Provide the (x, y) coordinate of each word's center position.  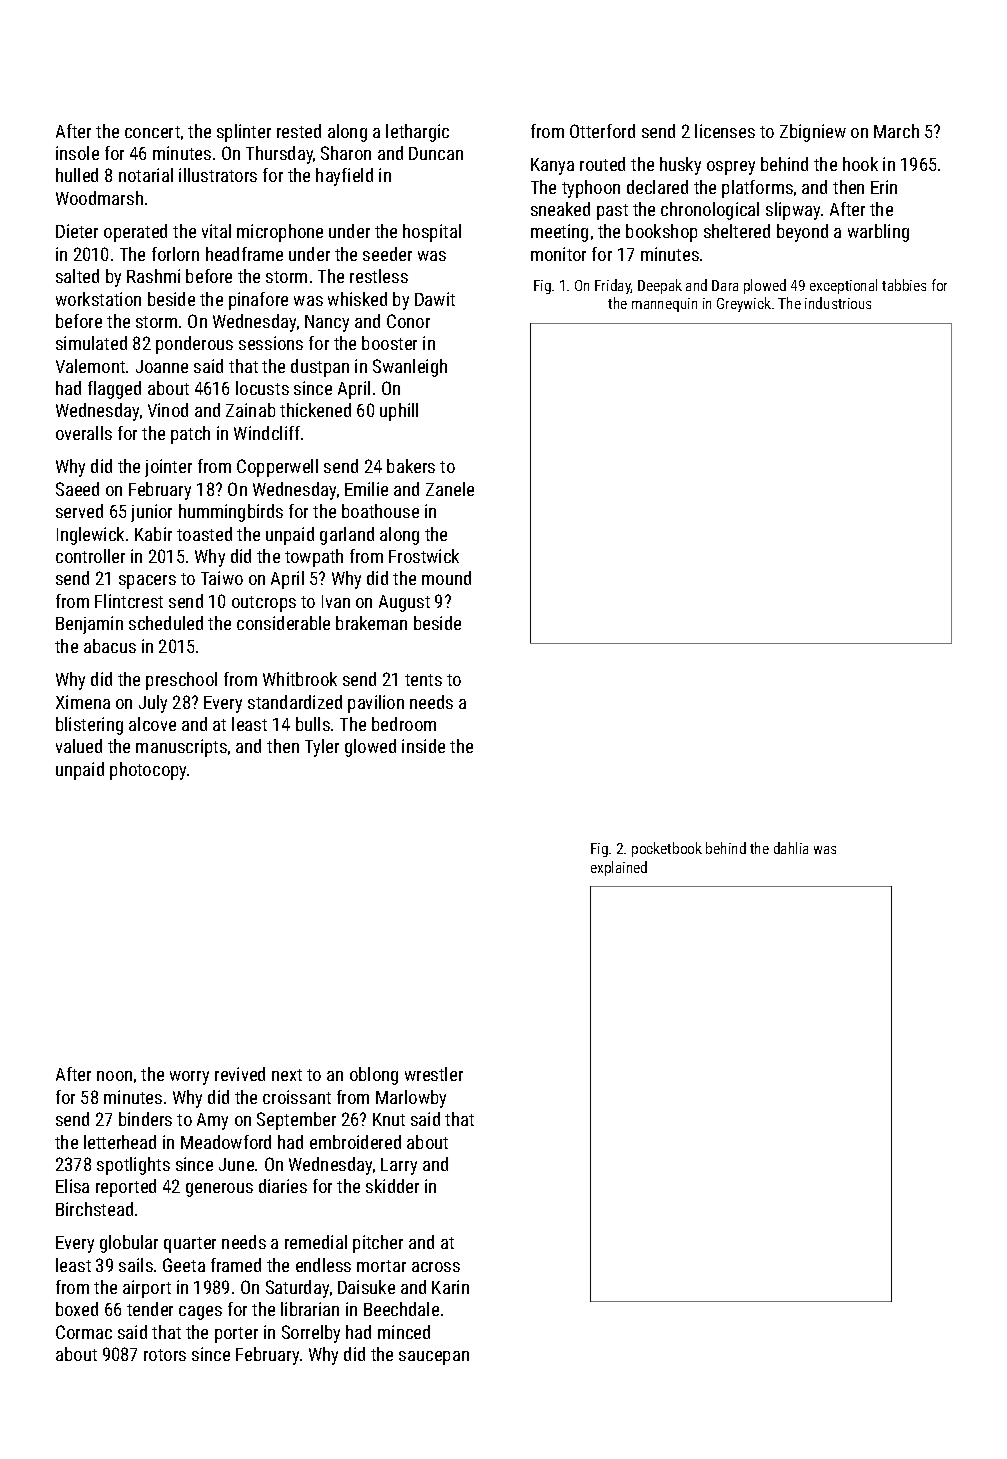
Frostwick (424, 556)
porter (236, 1335)
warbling (878, 233)
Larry (399, 1166)
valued (79, 746)
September (296, 1121)
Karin (450, 1287)
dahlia (791, 848)
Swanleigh (410, 368)
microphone (280, 233)
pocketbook (667, 849)
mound (446, 578)
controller (90, 556)
